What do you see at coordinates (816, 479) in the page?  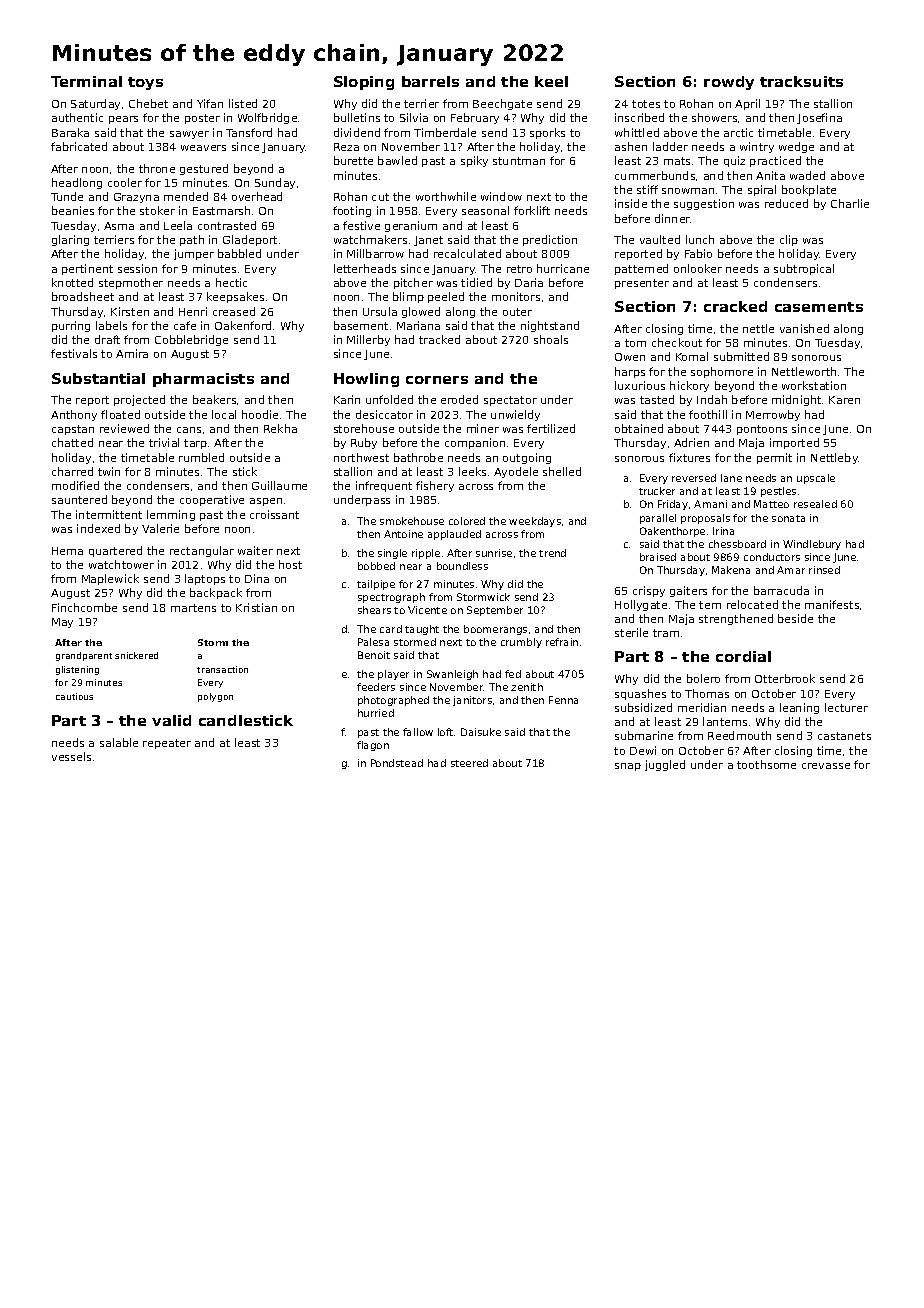 I see `upscale` at bounding box center [816, 479].
